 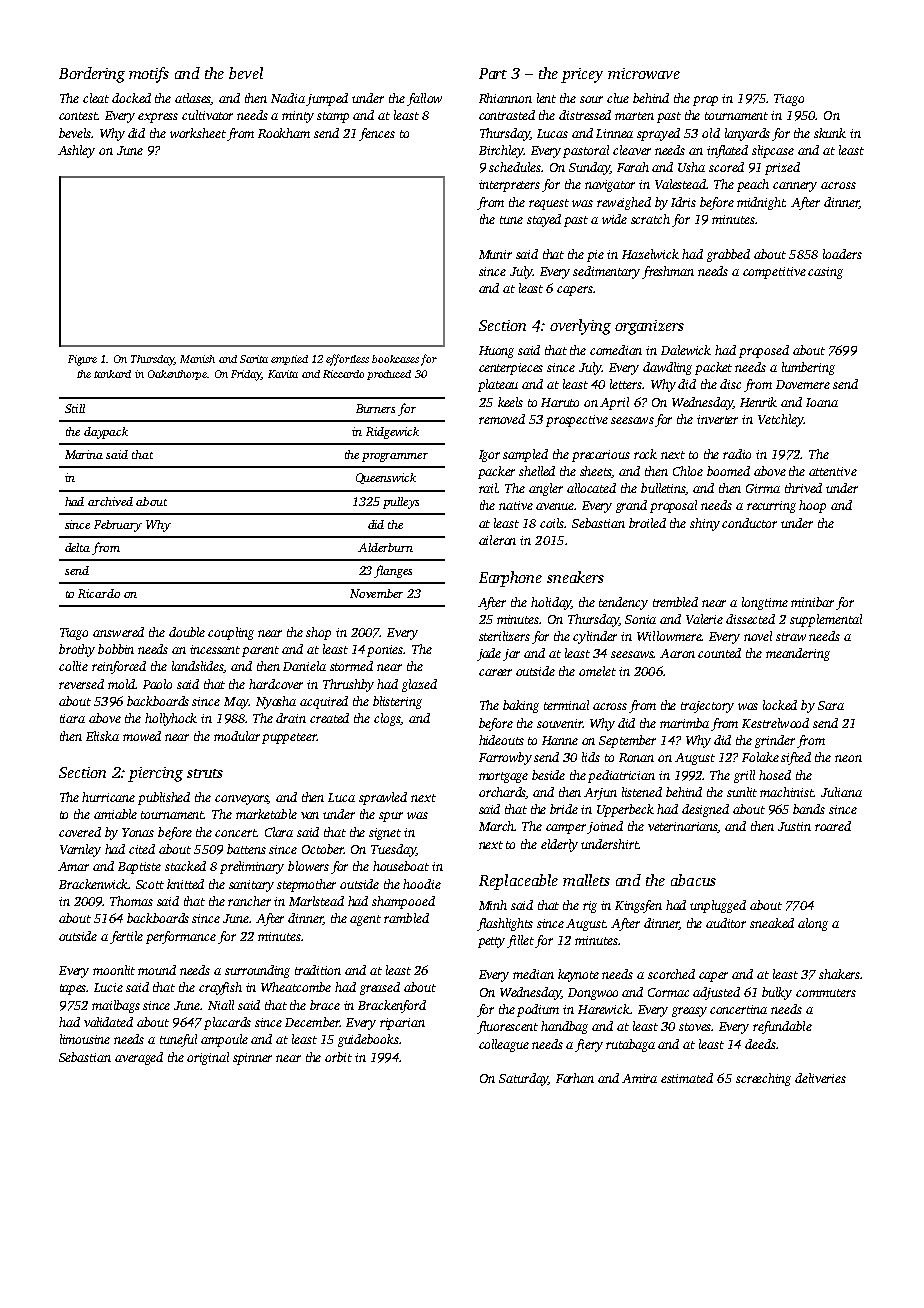 What do you see at coordinates (663, 489) in the screenshot?
I see `bulletins` at bounding box center [663, 489].
